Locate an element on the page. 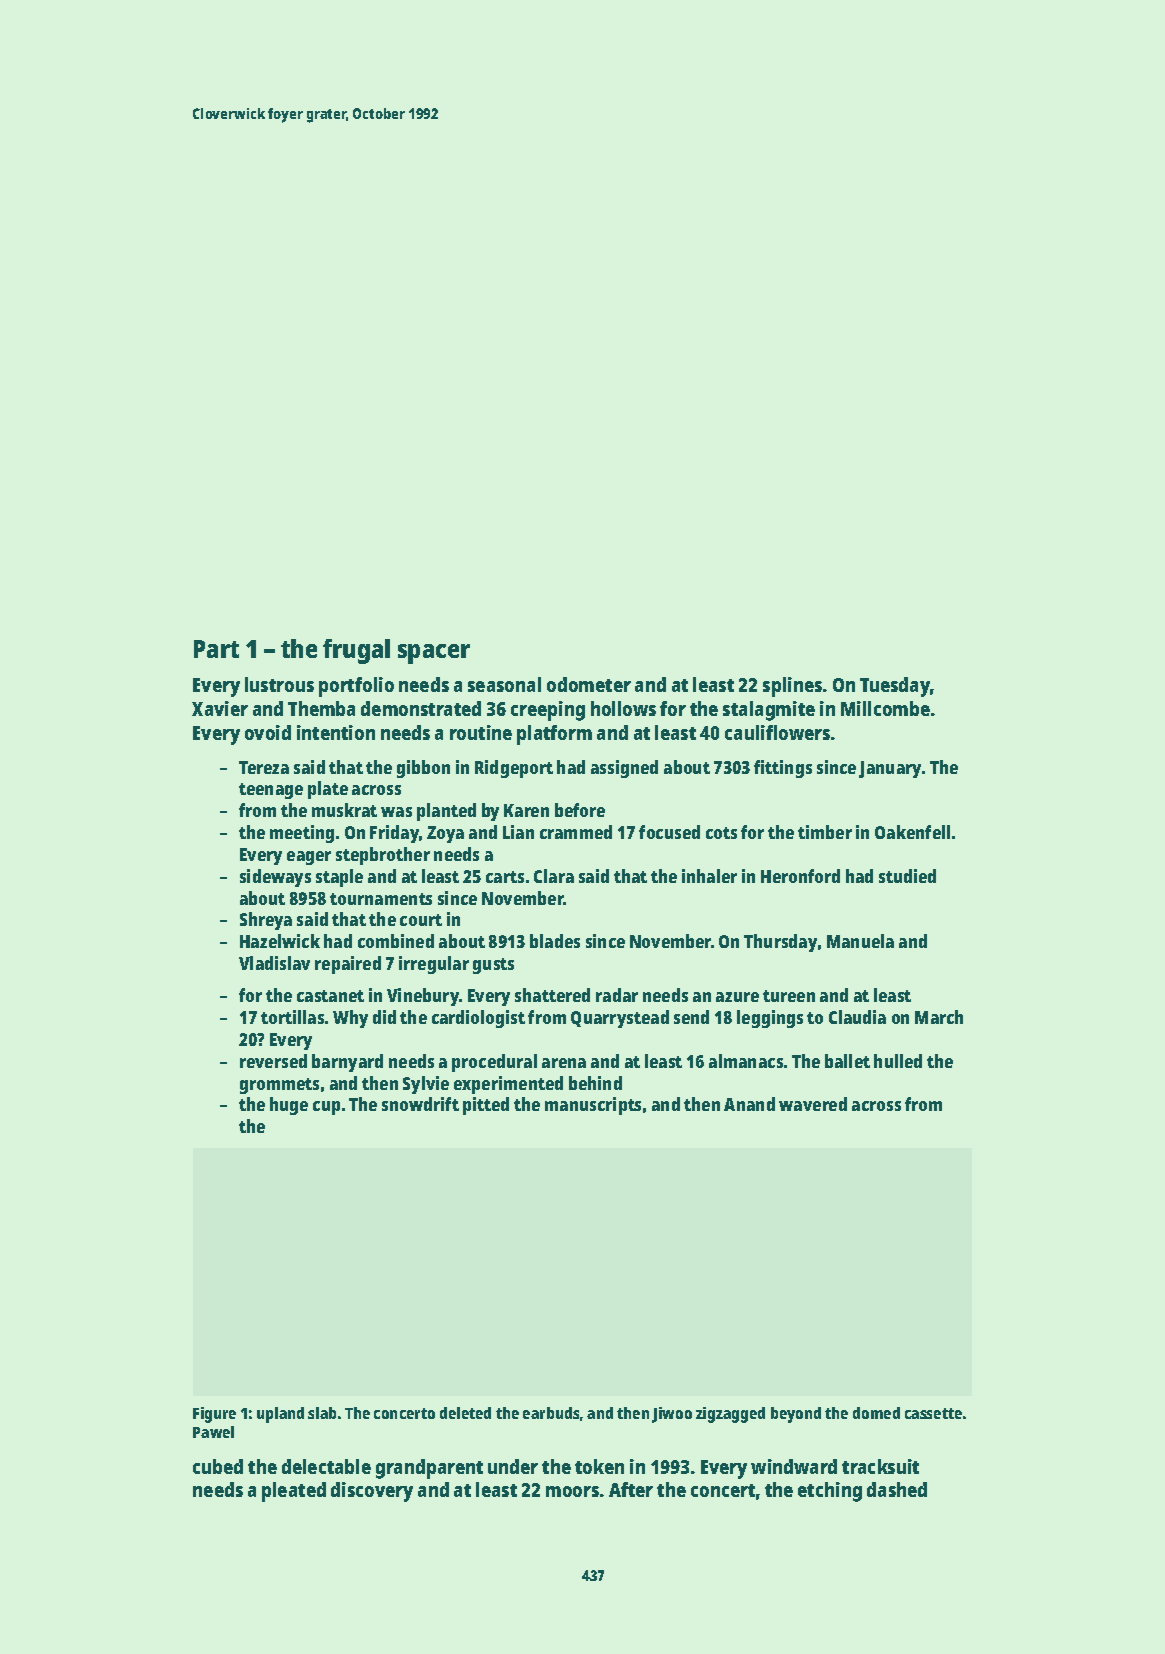 The height and width of the image is (1654, 1165). repaired is located at coordinates (348, 965).
